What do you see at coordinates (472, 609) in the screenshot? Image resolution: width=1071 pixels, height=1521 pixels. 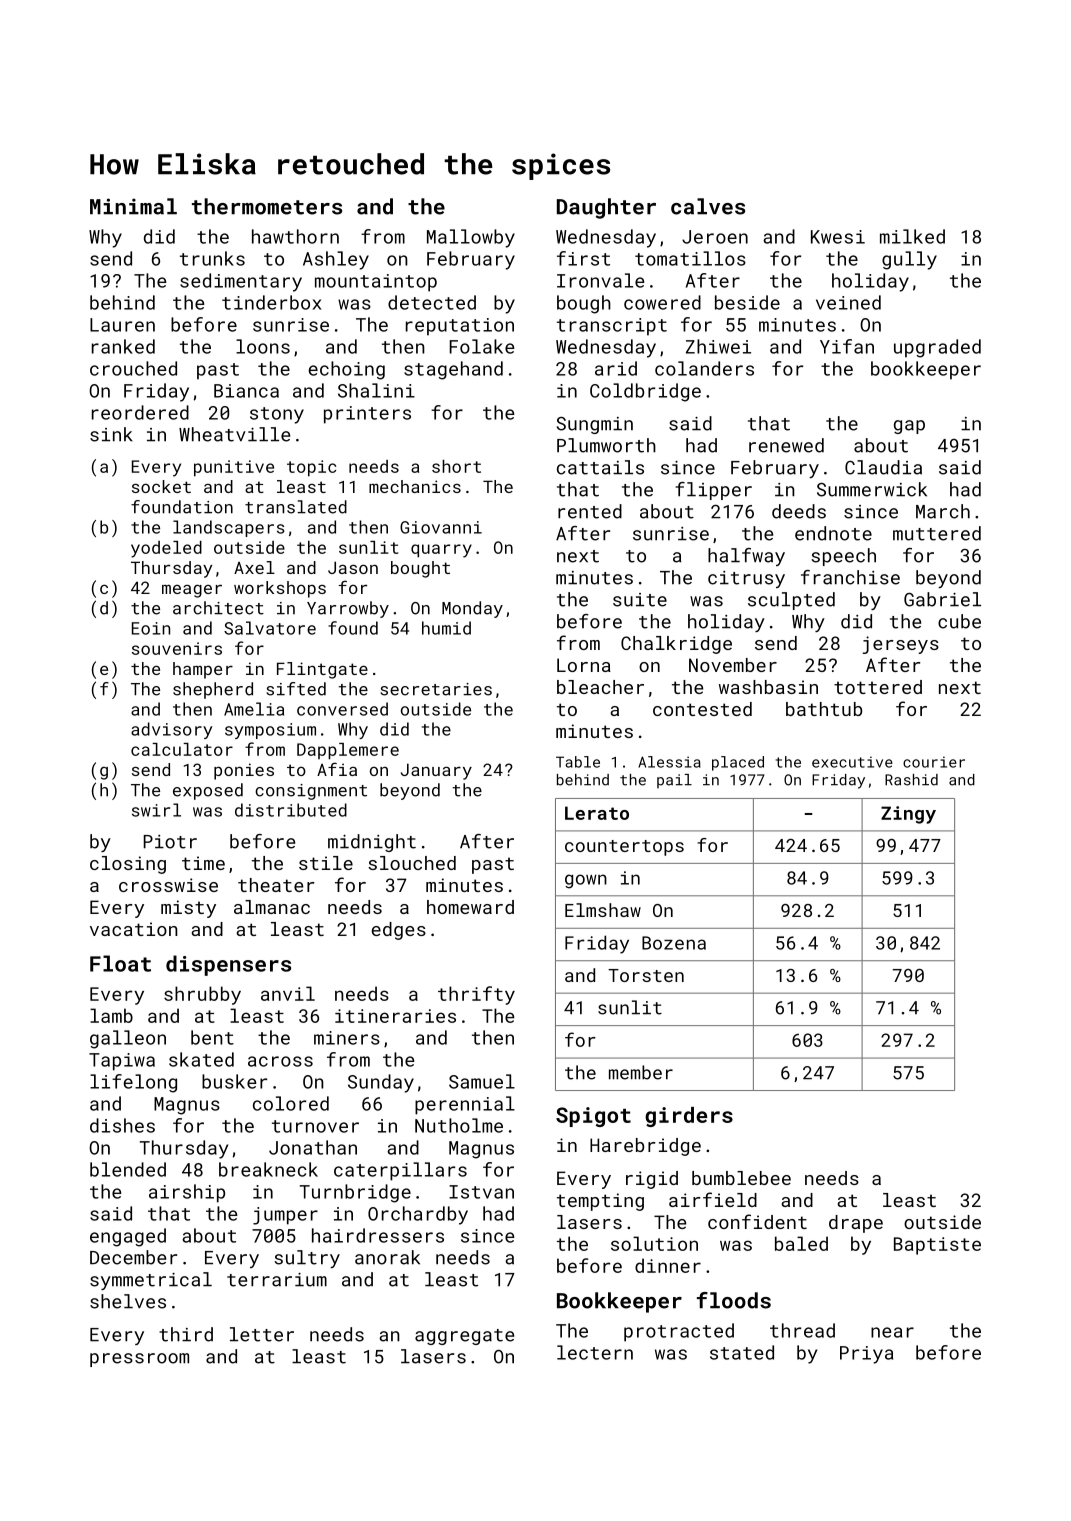 I see `Monday` at bounding box center [472, 609].
